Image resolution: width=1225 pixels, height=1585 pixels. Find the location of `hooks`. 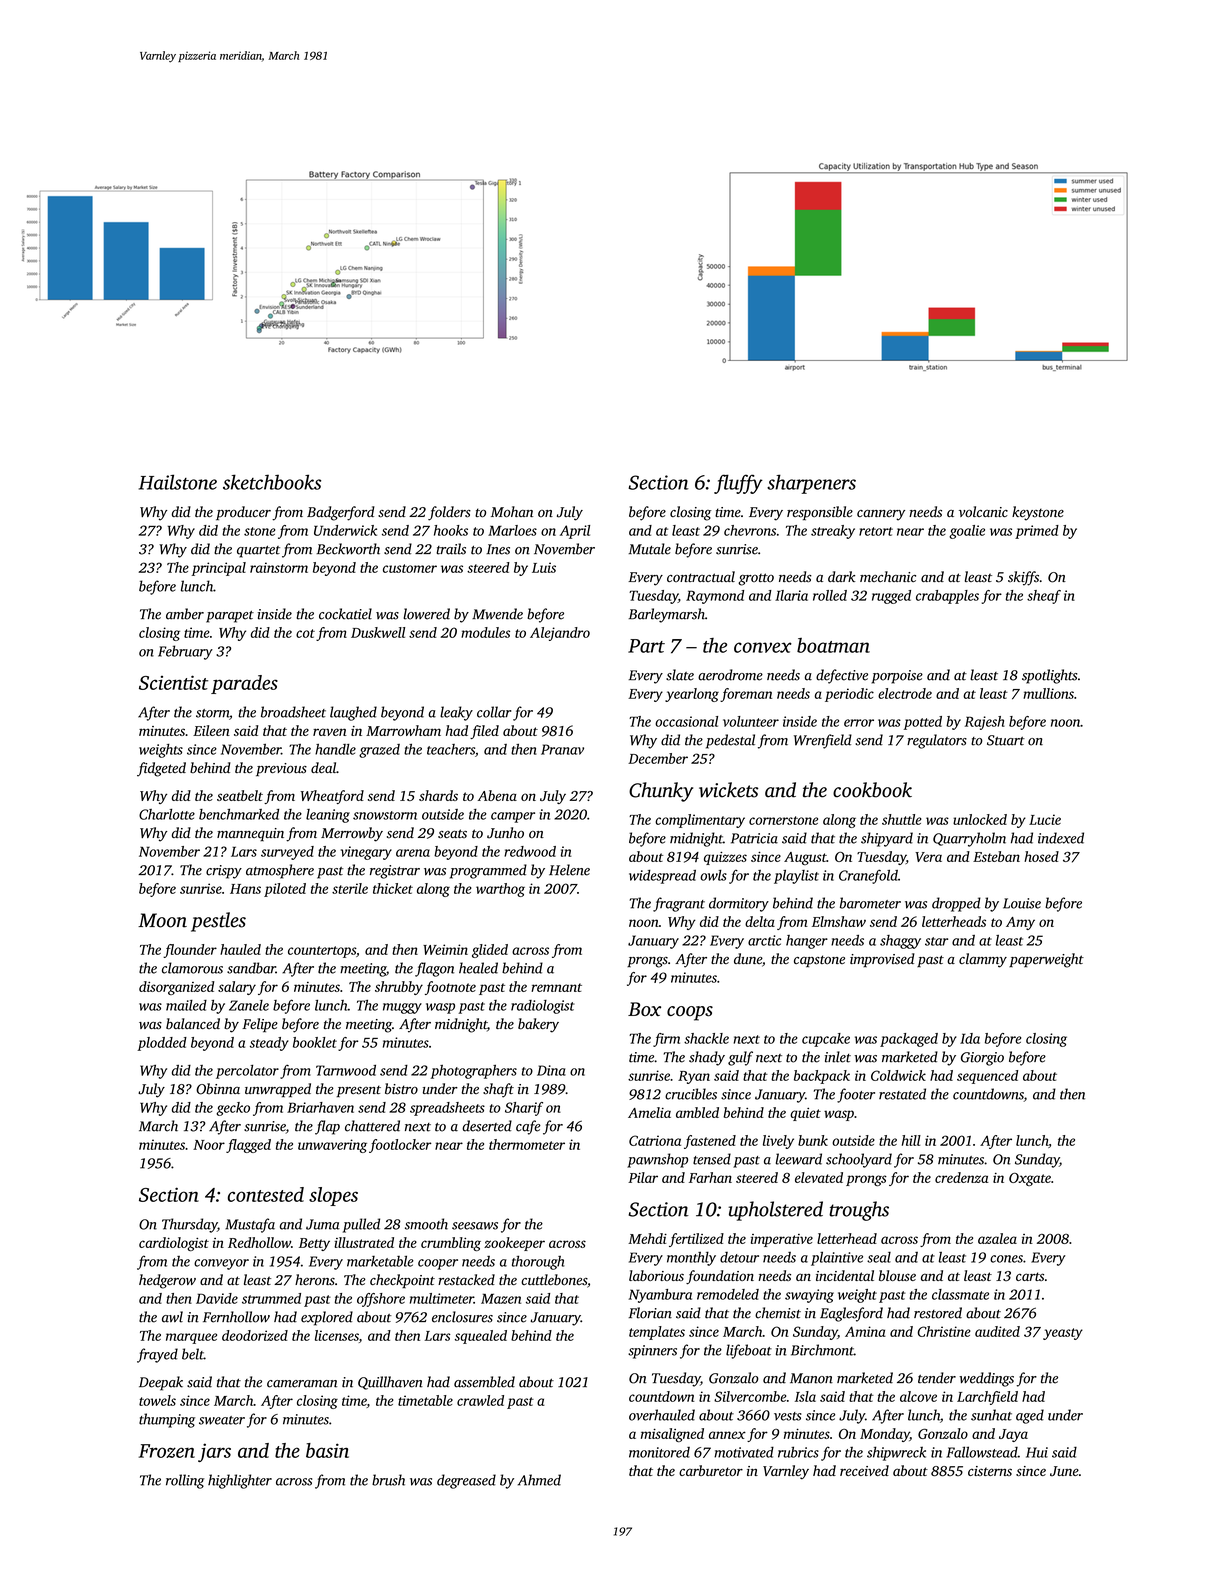

hooks is located at coordinates (451, 530).
